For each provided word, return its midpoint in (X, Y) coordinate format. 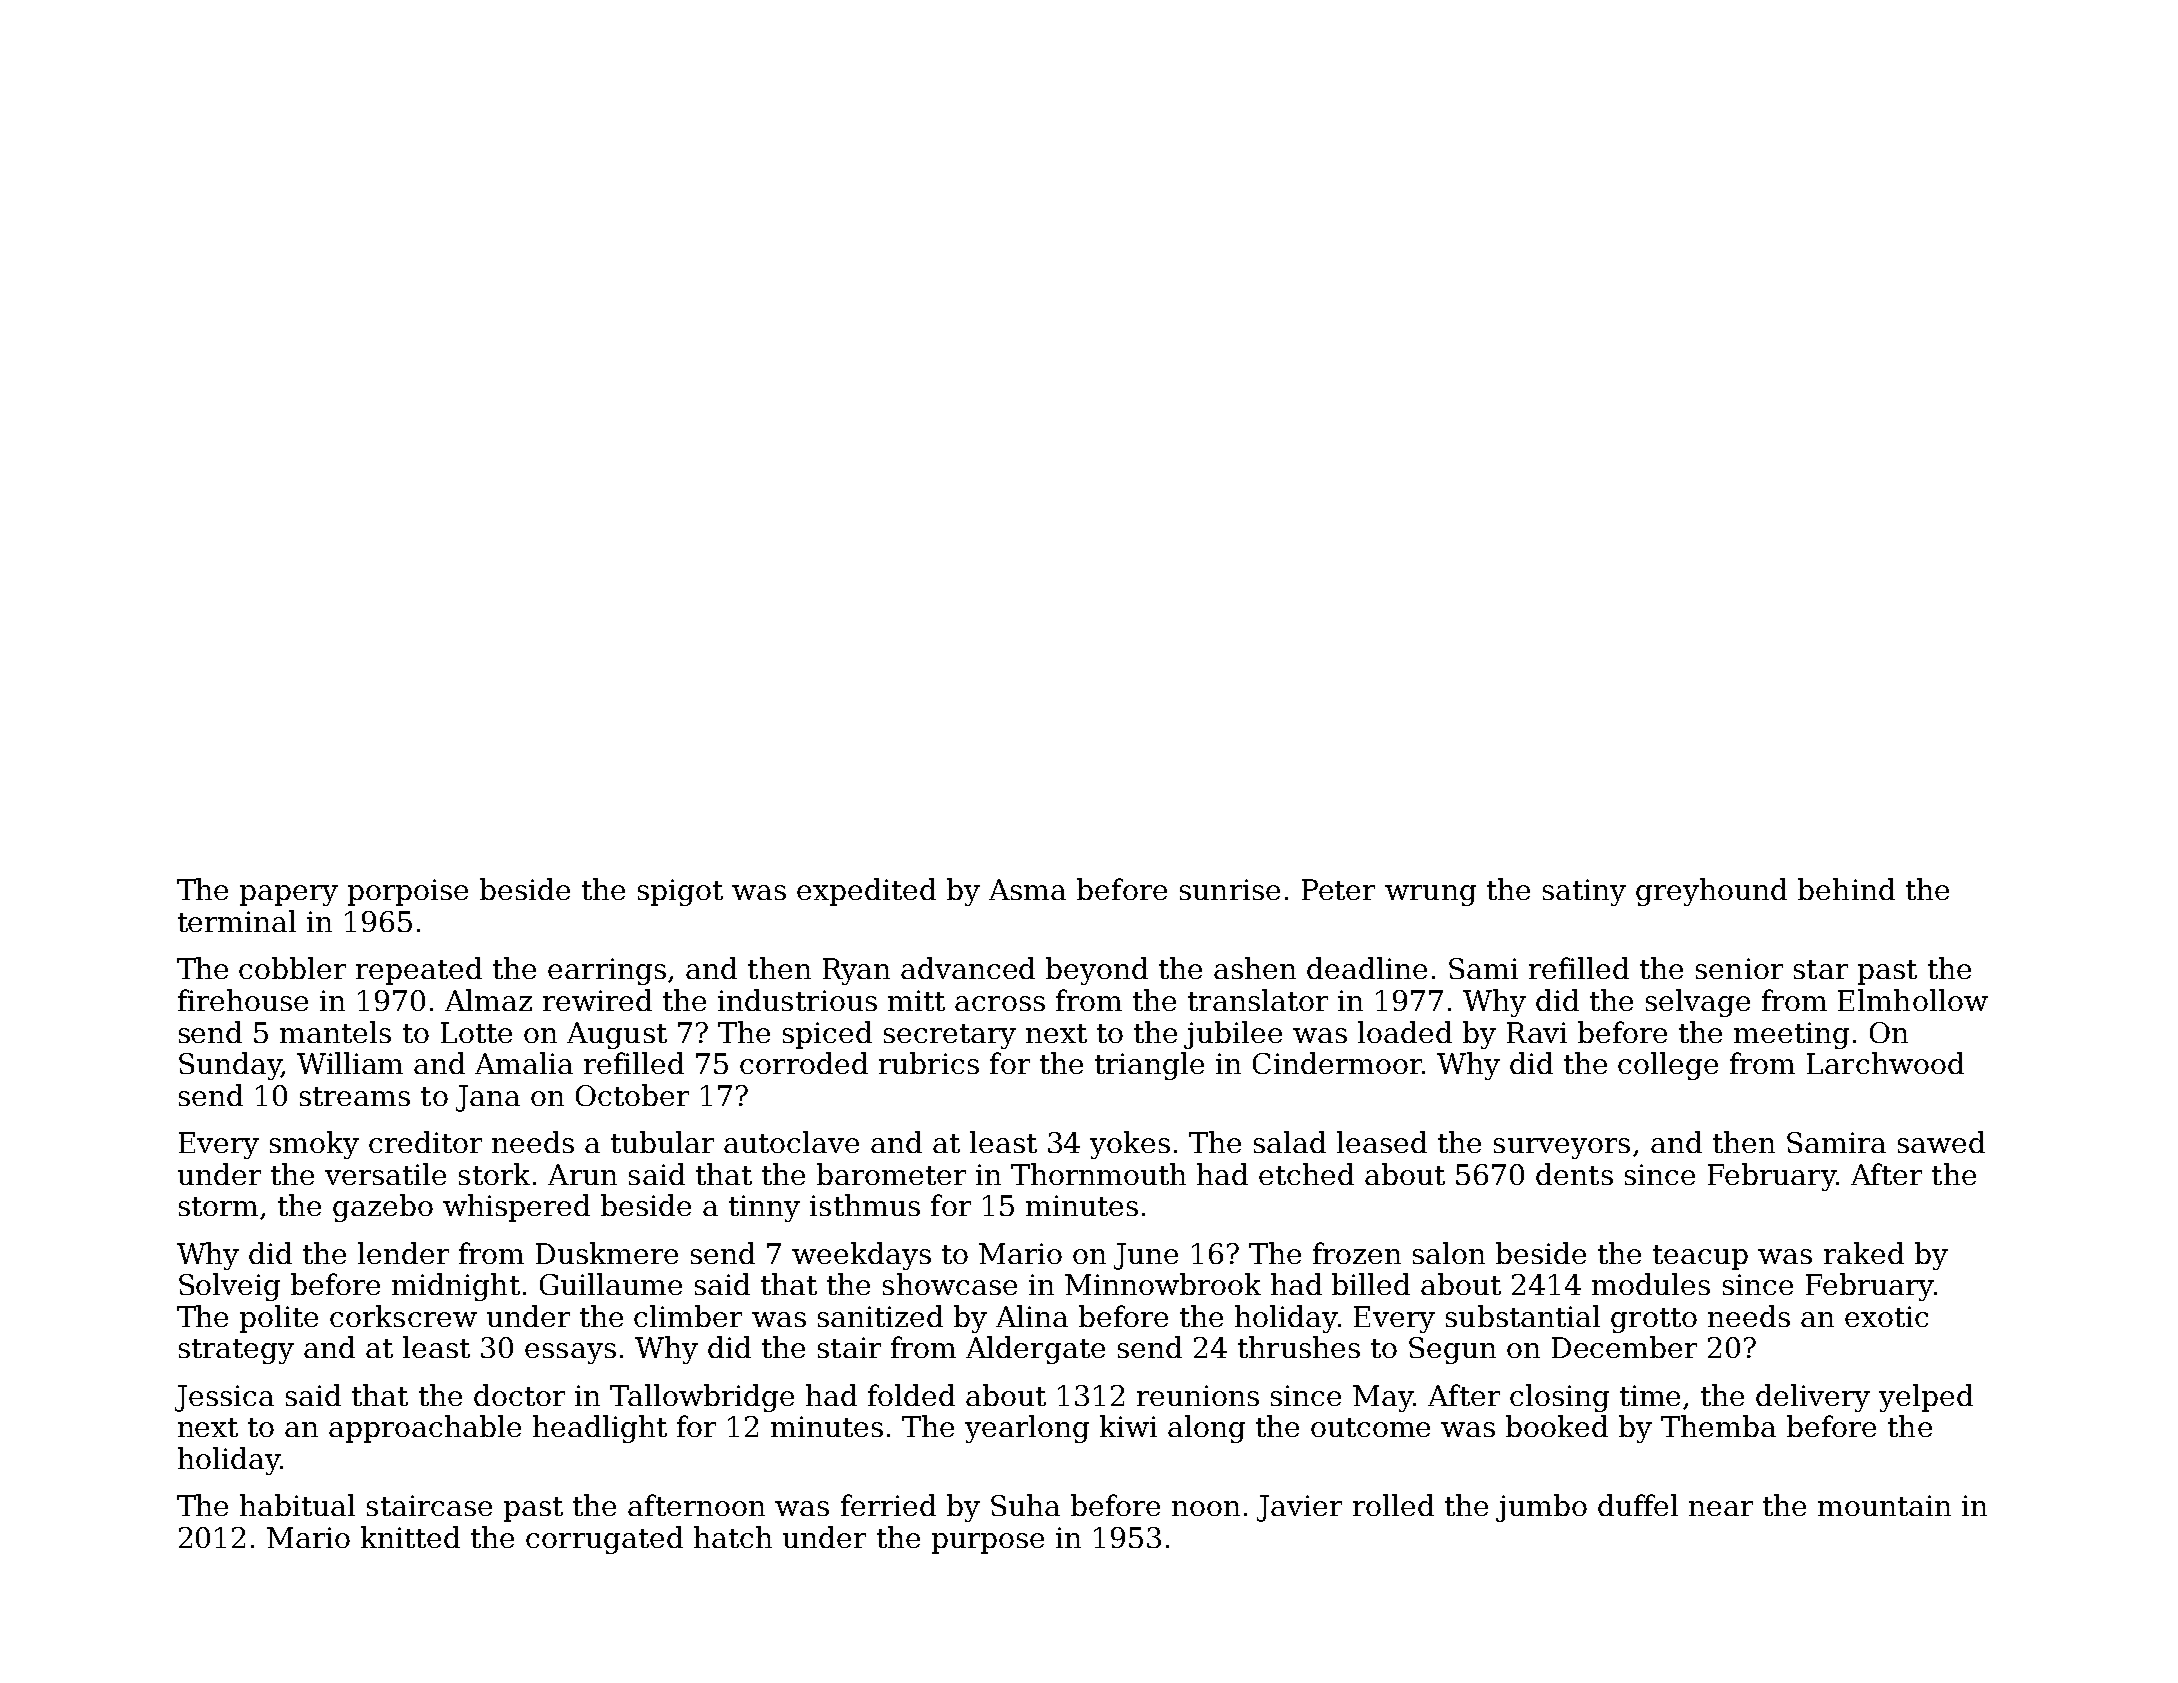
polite (279, 1319)
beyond (1097, 971)
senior (1739, 968)
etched (1306, 1174)
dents (1574, 1174)
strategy (236, 1351)
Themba (1718, 1426)
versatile (385, 1174)
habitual (297, 1505)
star (1821, 969)
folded (911, 1395)
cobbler (292, 968)
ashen (1255, 968)
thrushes (1299, 1347)
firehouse (243, 1000)
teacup (1700, 1257)
